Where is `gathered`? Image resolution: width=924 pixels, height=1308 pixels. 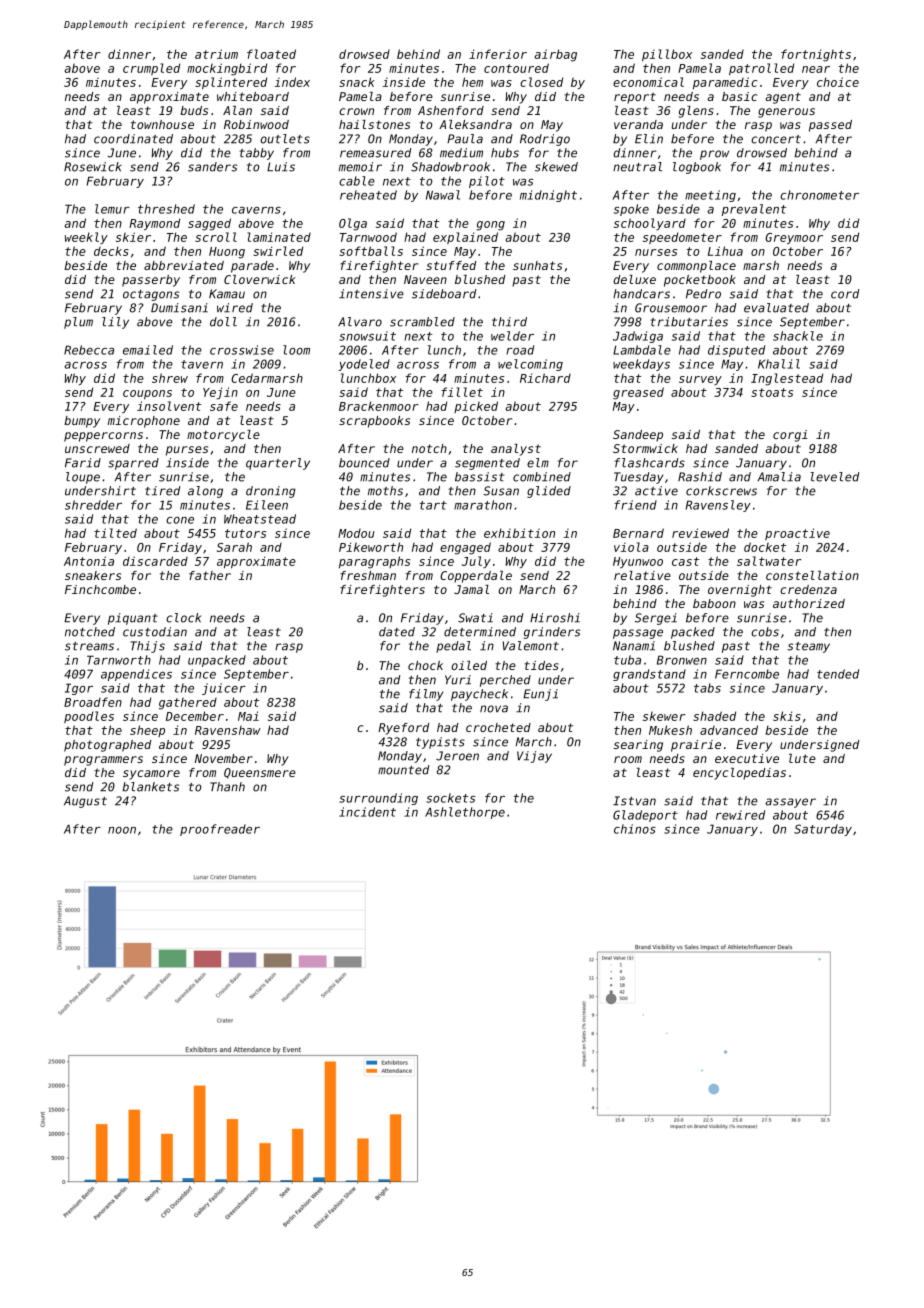
gathered is located at coordinates (188, 704).
